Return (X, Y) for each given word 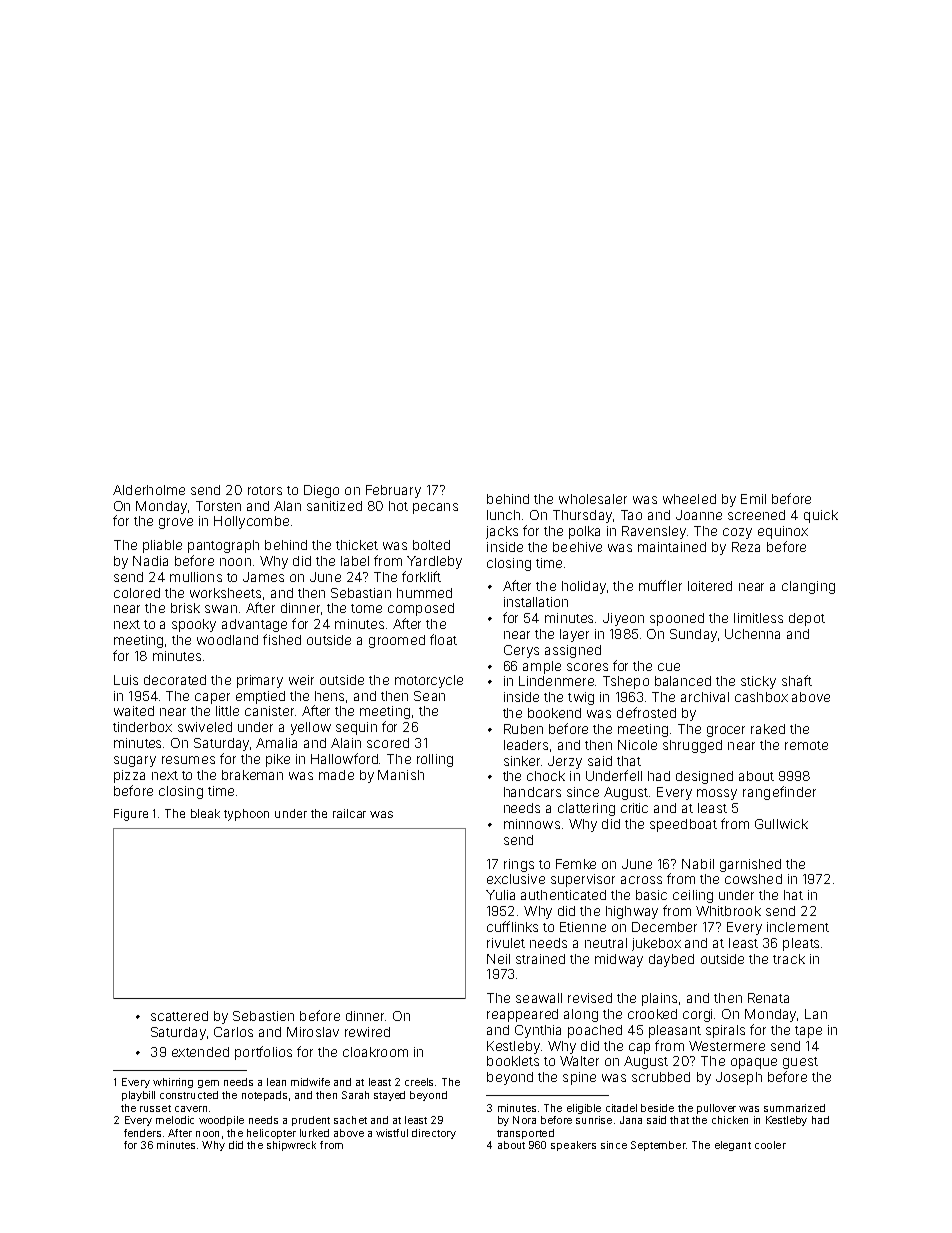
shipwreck (291, 1146)
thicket (357, 545)
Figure (131, 815)
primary (260, 681)
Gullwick (781, 824)
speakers (573, 1146)
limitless (758, 618)
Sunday (693, 635)
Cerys (521, 651)
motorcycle (429, 681)
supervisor (583, 880)
